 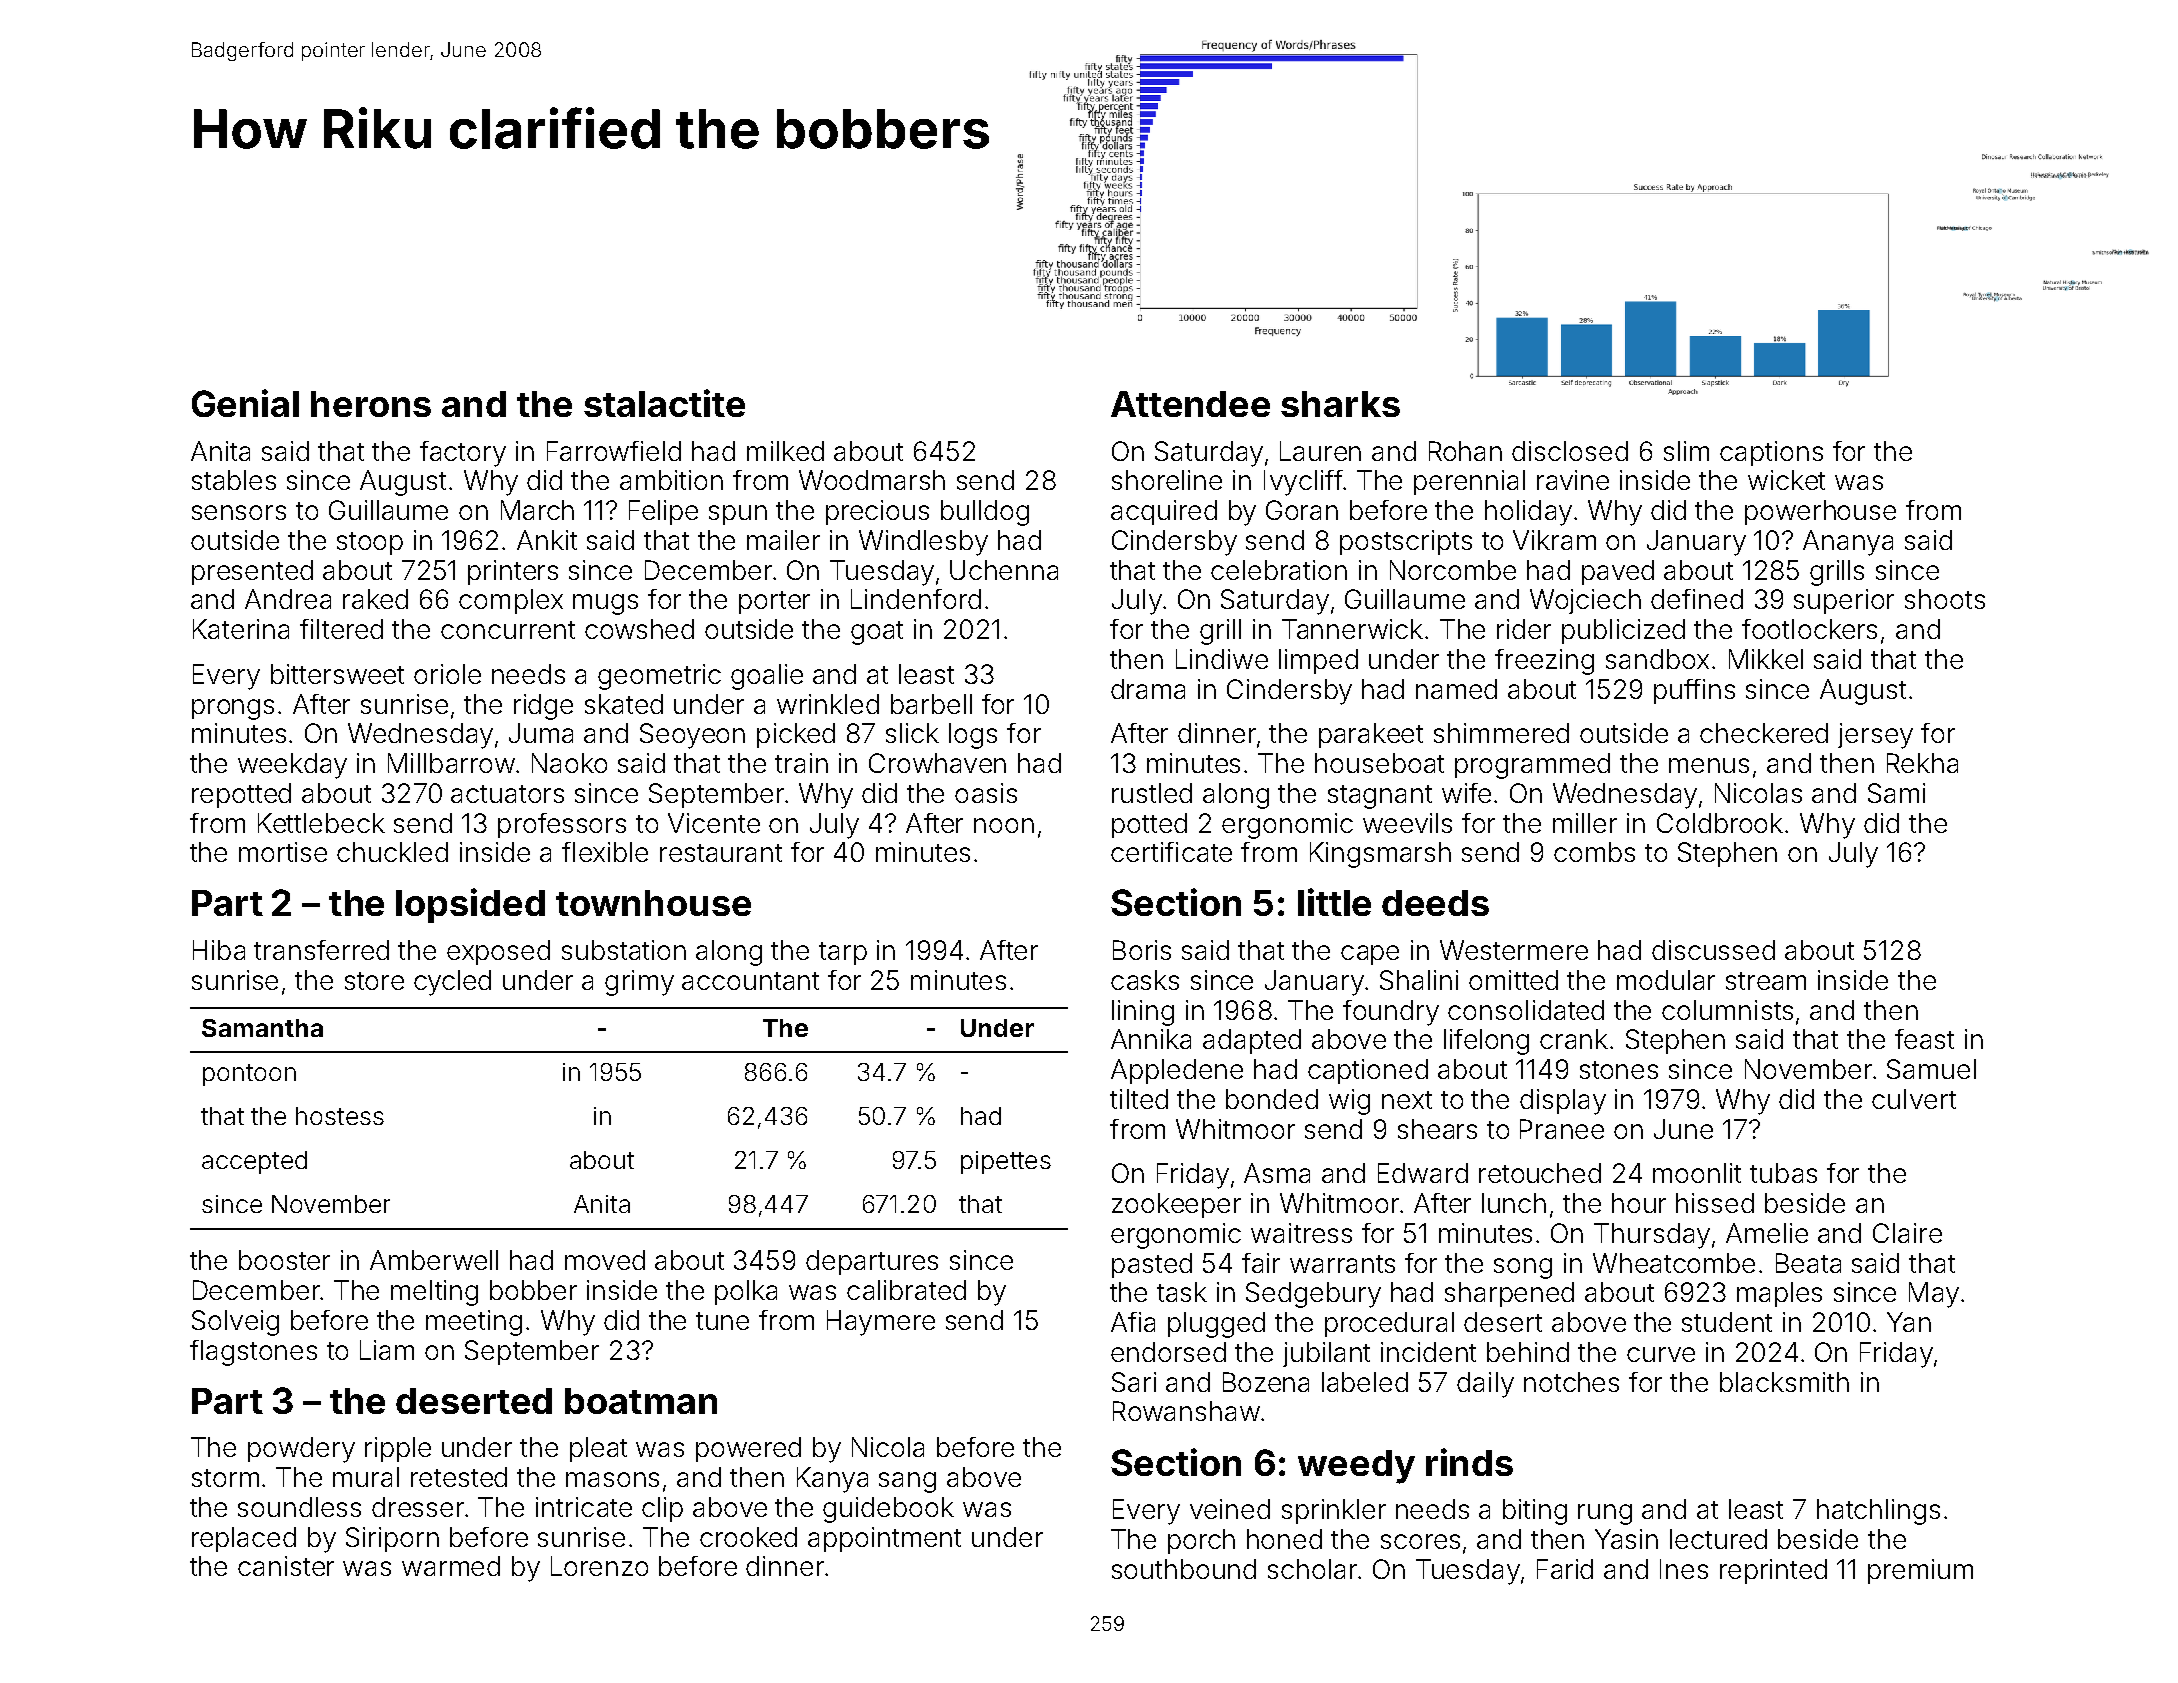 I want to click on pontoon, so click(x=249, y=1075).
